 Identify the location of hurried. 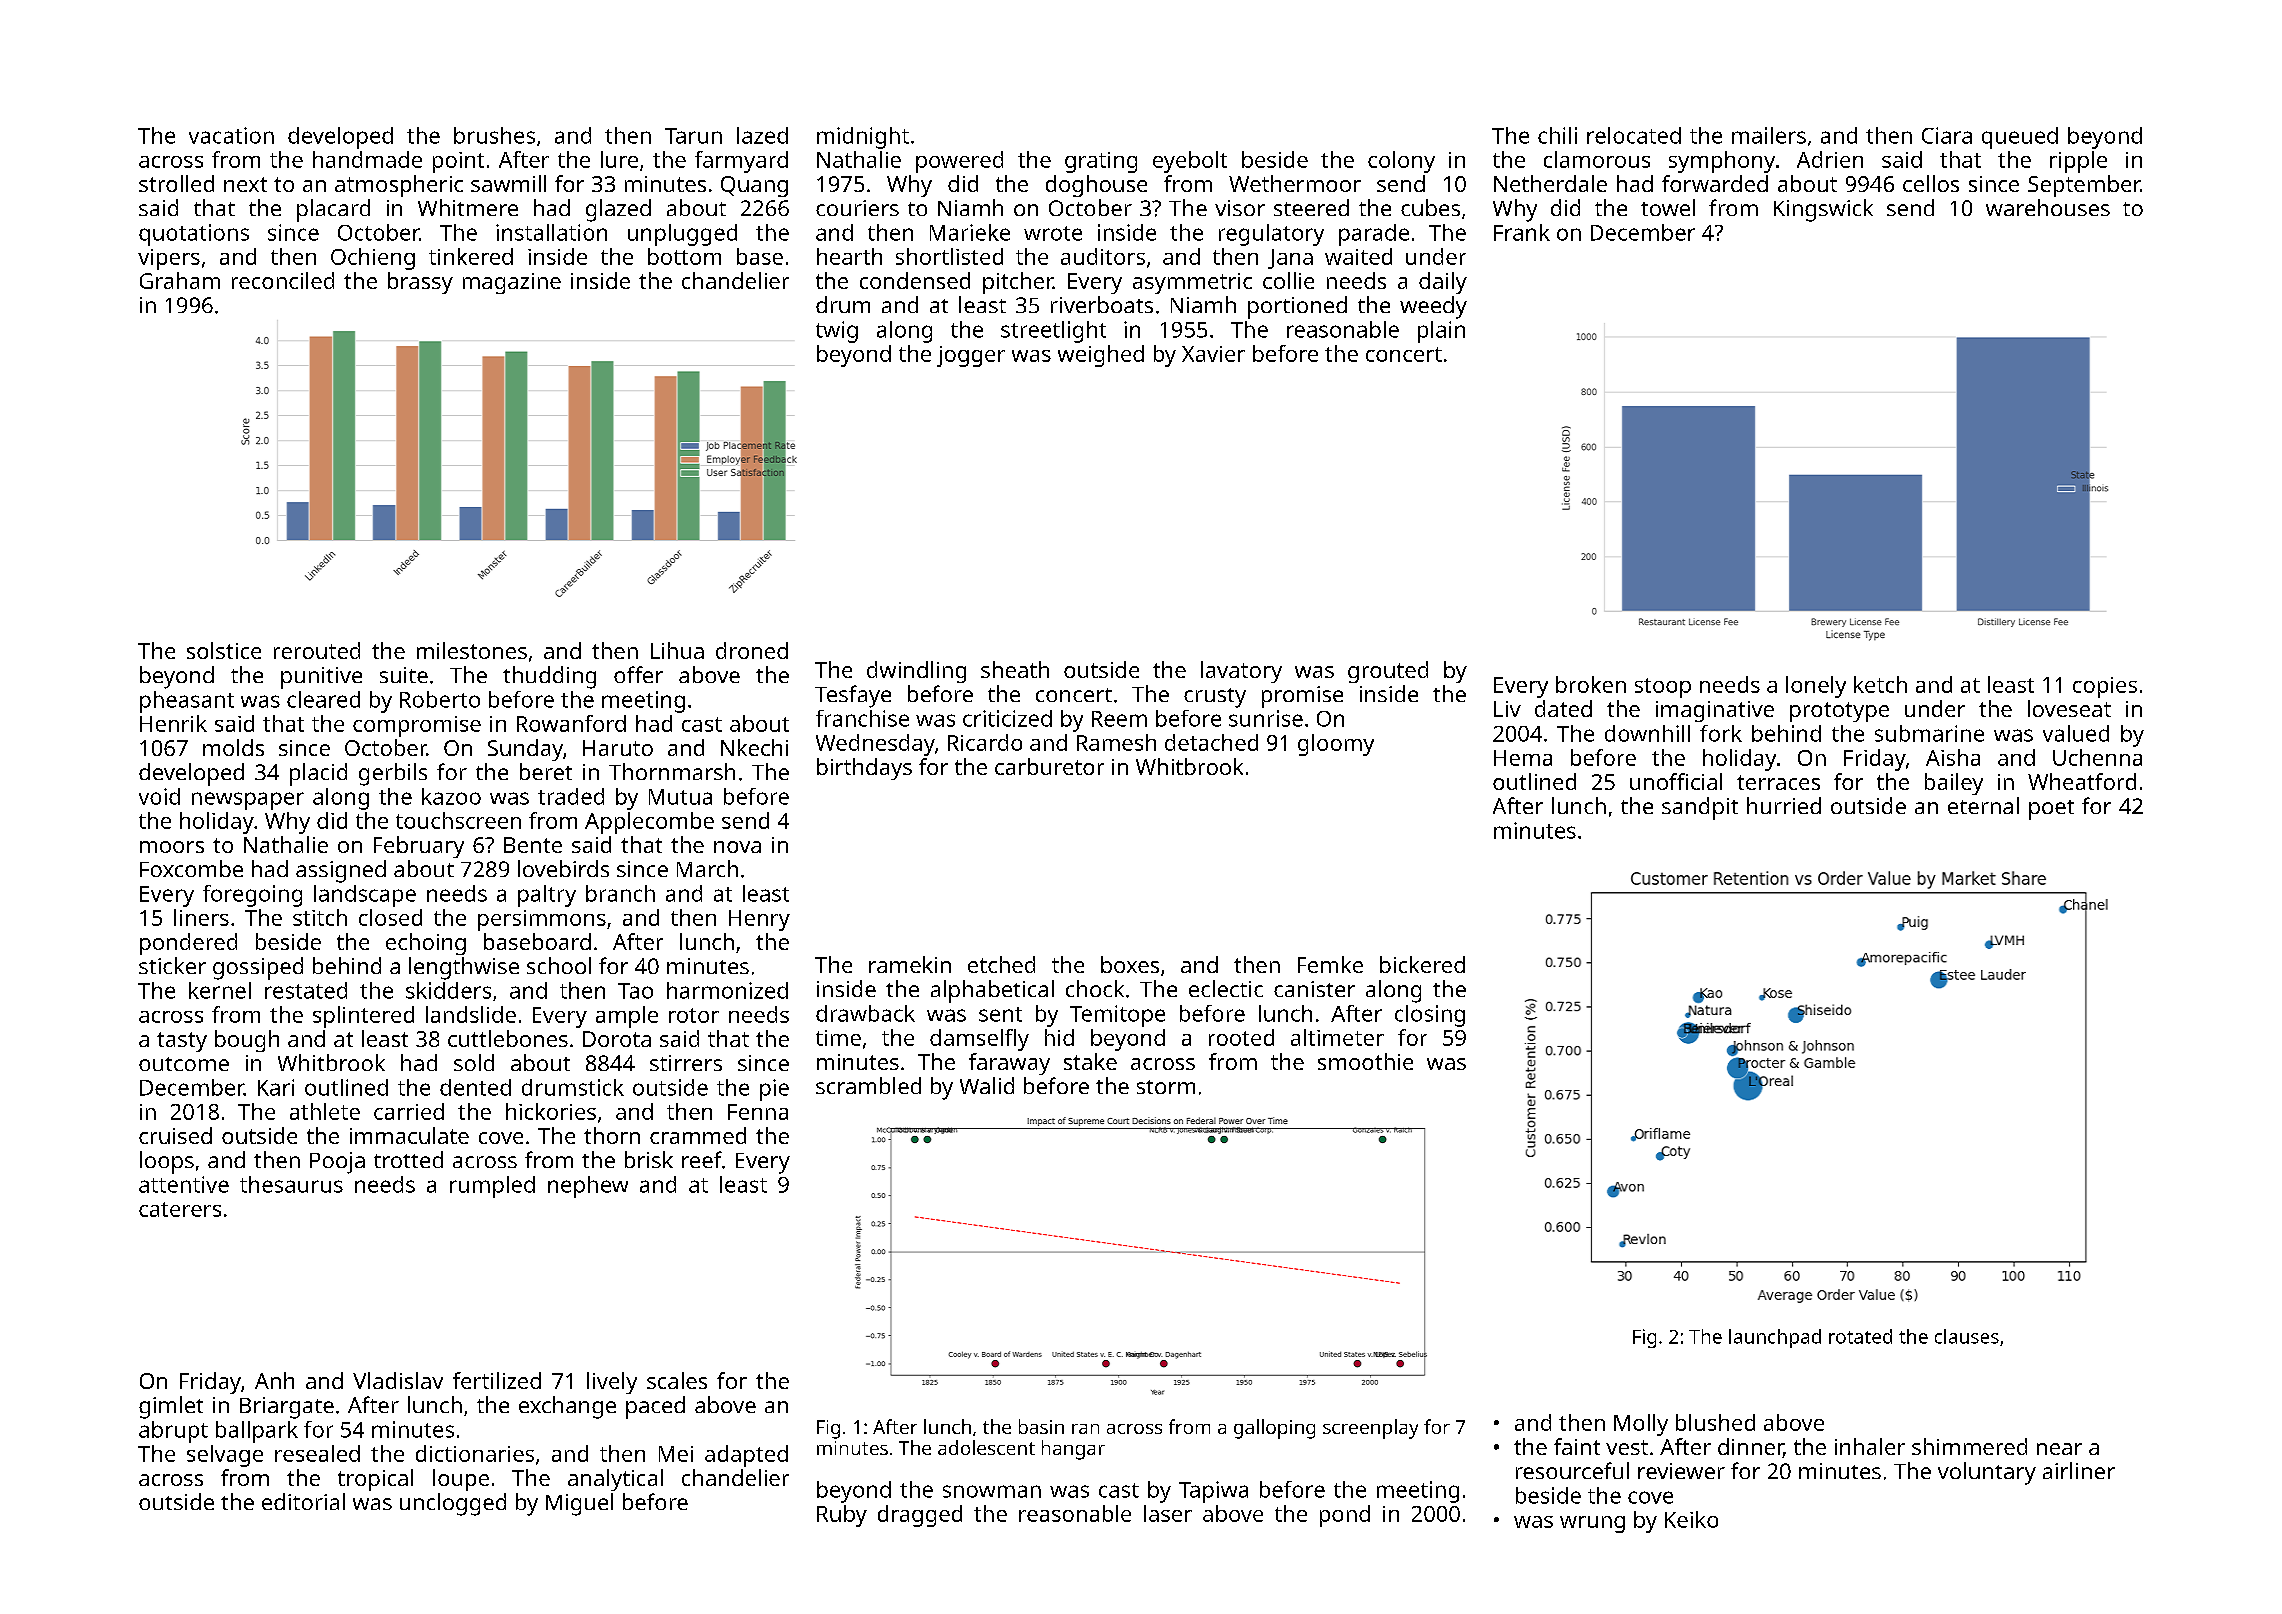
(1784, 805).
